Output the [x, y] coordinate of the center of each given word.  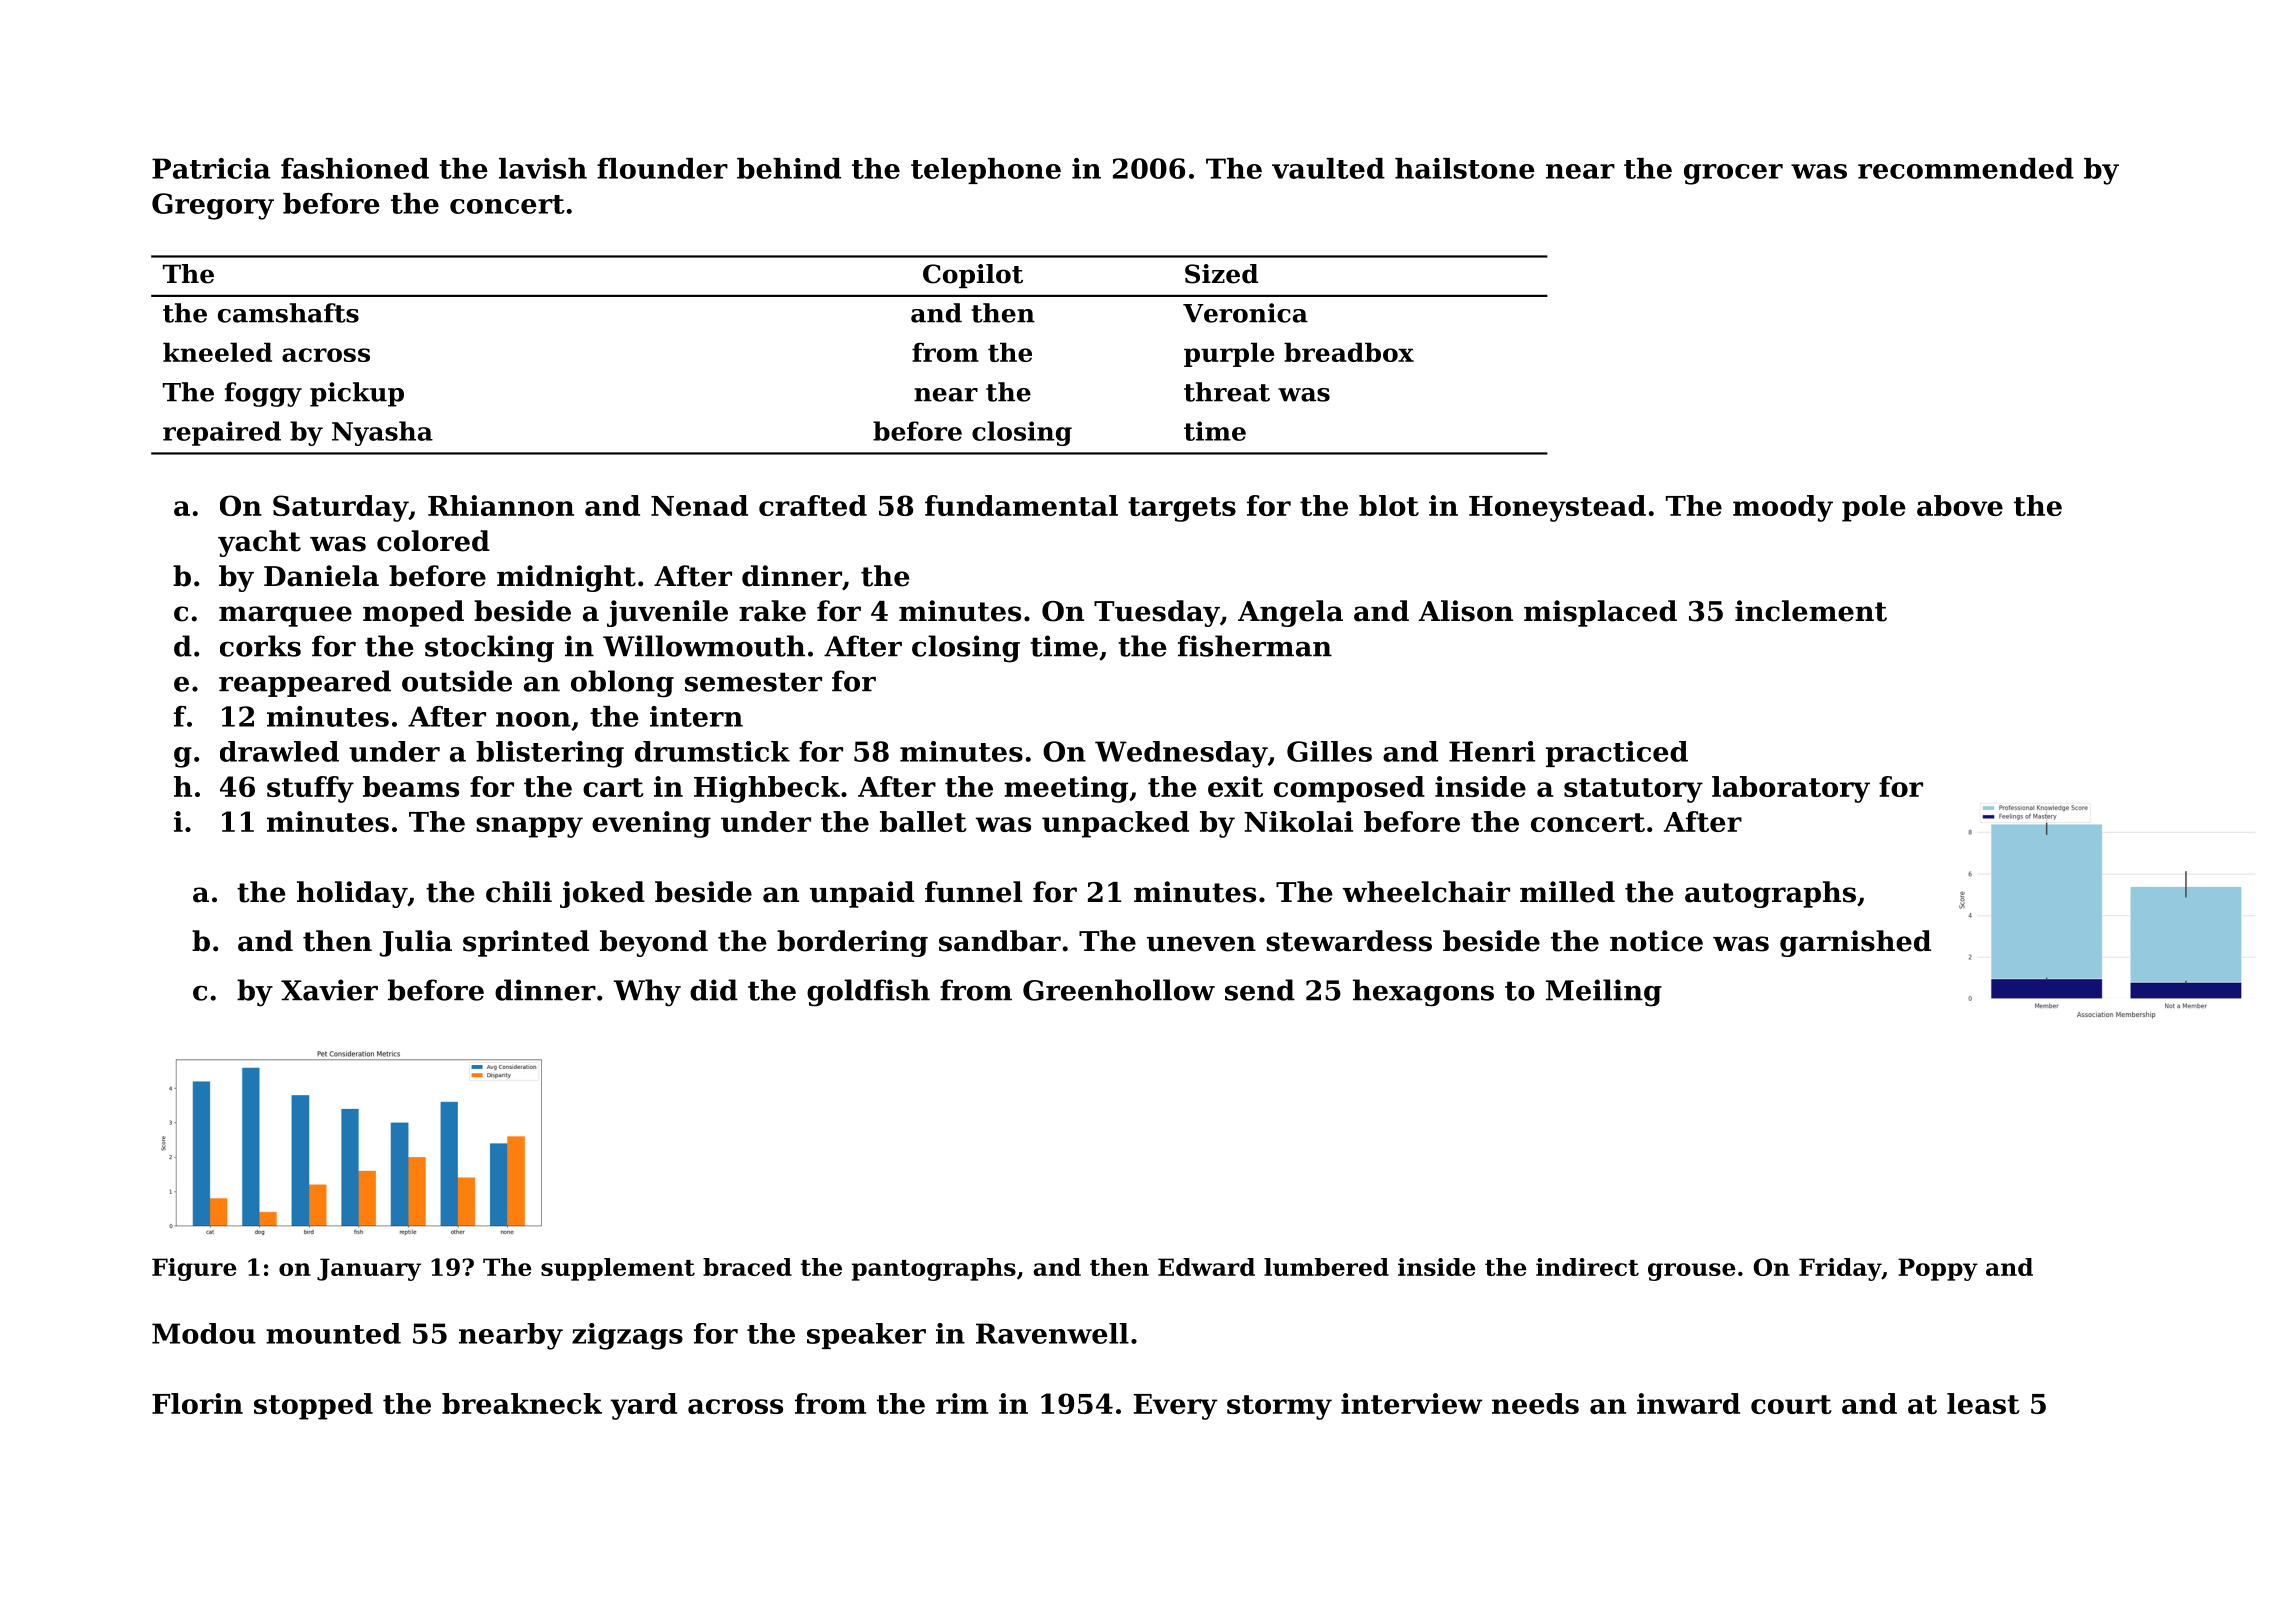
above [1960, 505]
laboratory [1791, 789]
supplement [618, 1269]
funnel [973, 892]
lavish [543, 168]
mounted [333, 1333]
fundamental [1021, 505]
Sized [1221, 274]
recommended [1966, 168]
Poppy [1938, 1269]
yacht [259, 543]
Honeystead [1557, 508]
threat [1227, 392]
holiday [352, 894]
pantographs [934, 1269]
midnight [566, 578]
